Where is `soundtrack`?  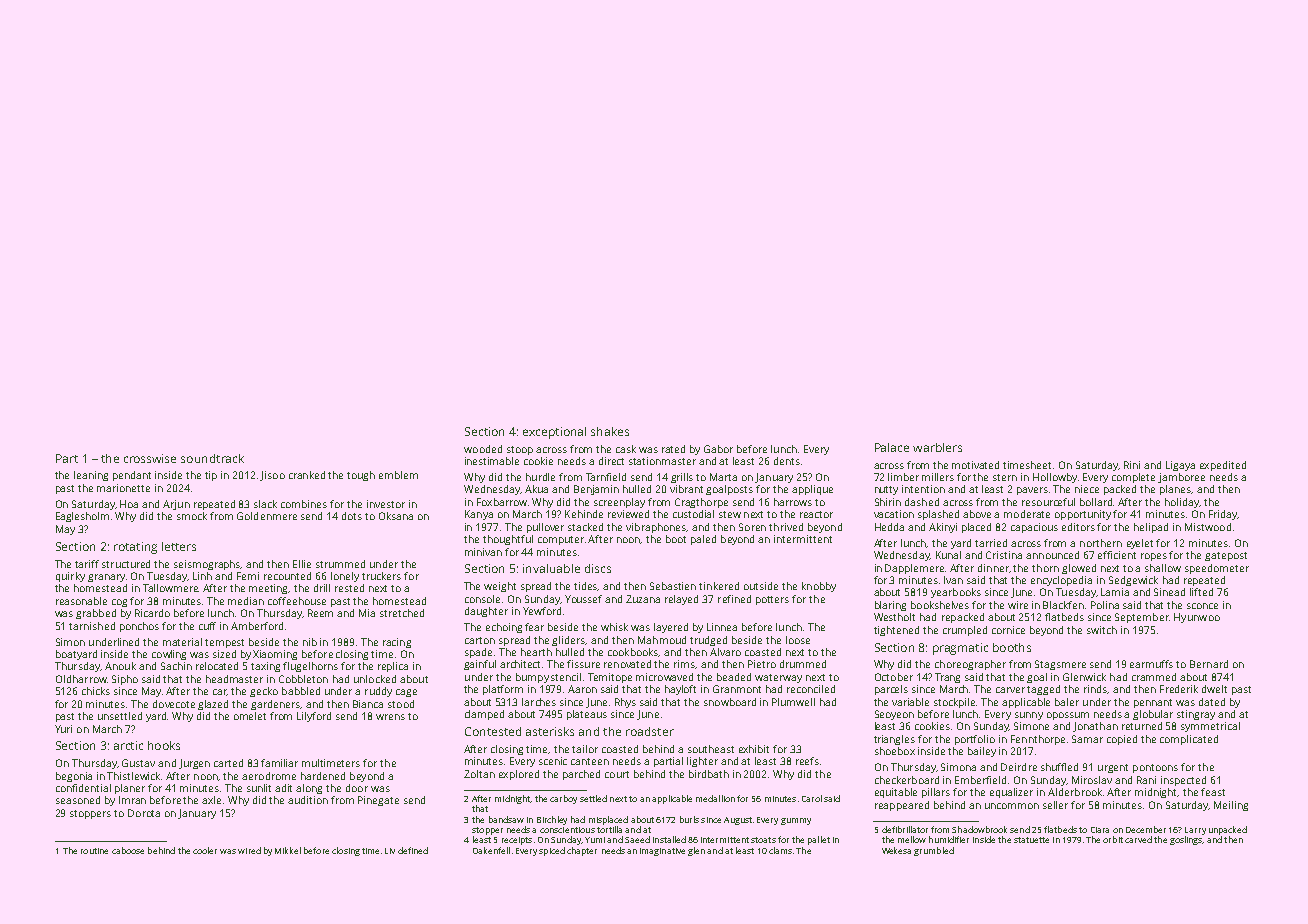
soundtrack is located at coordinates (212, 458).
